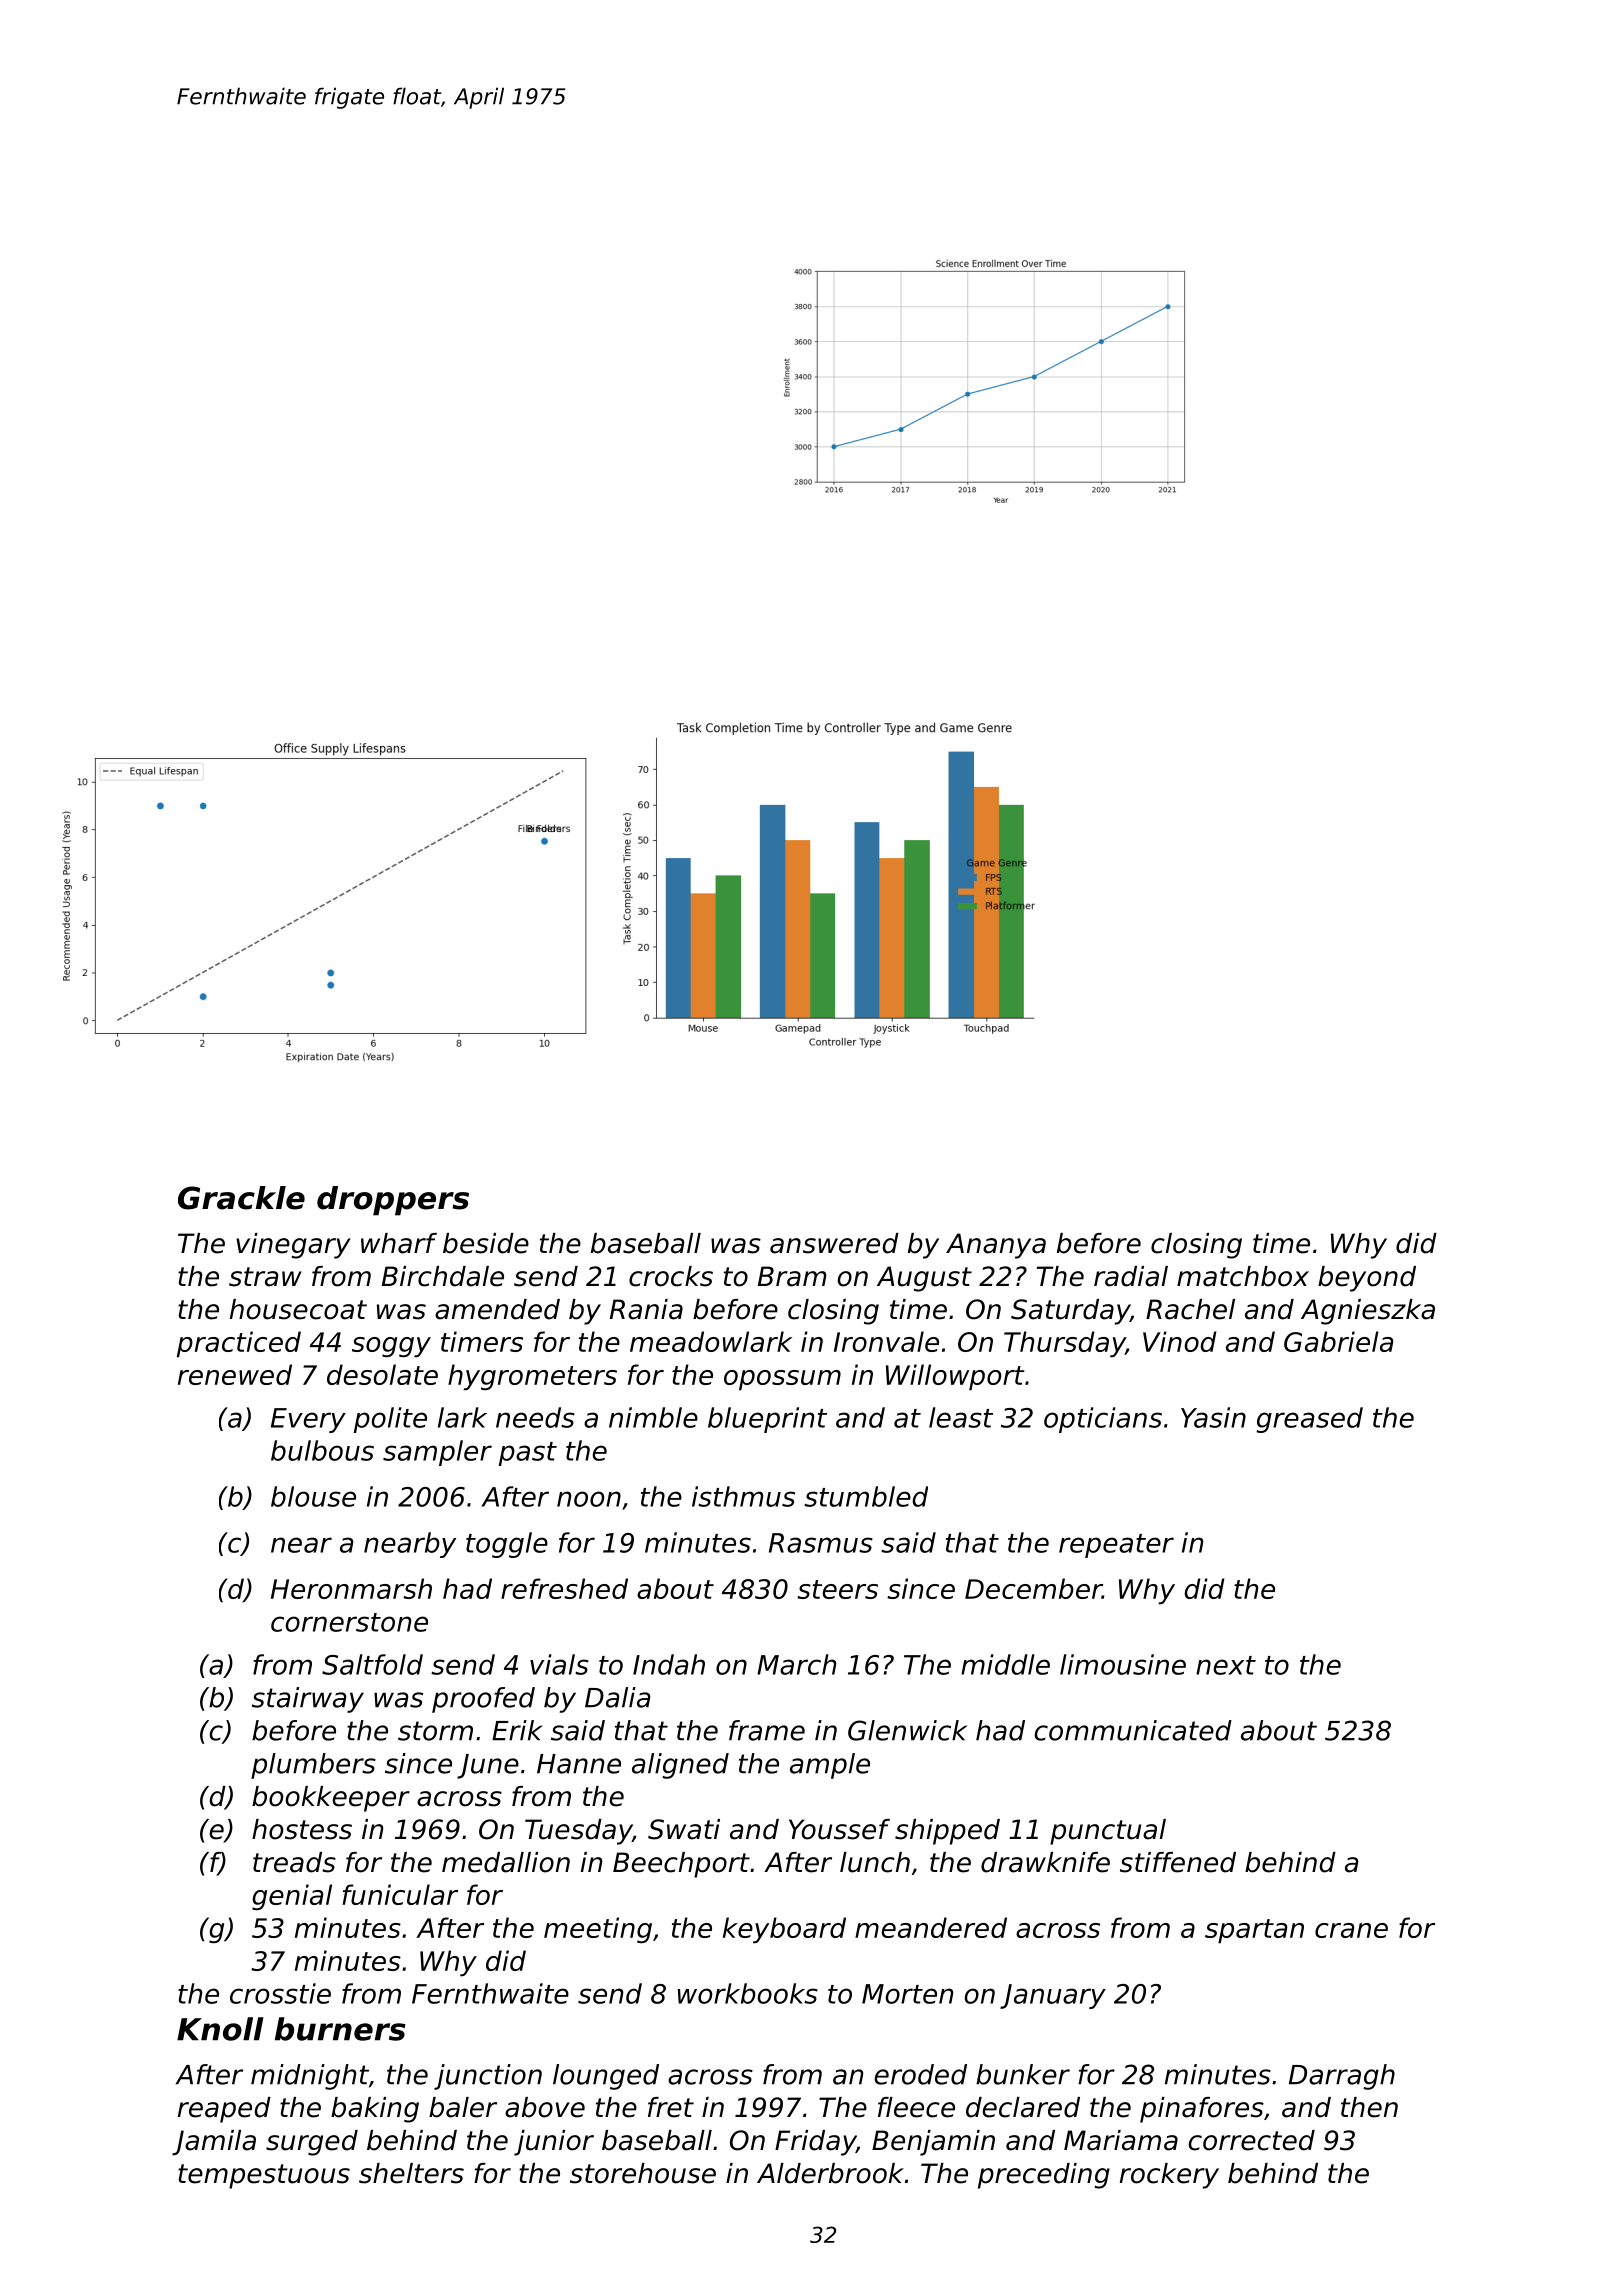 This image has width=1620, height=2292. Describe the element at coordinates (351, 1588) in the image. I see `Heronmarsh` at that location.
